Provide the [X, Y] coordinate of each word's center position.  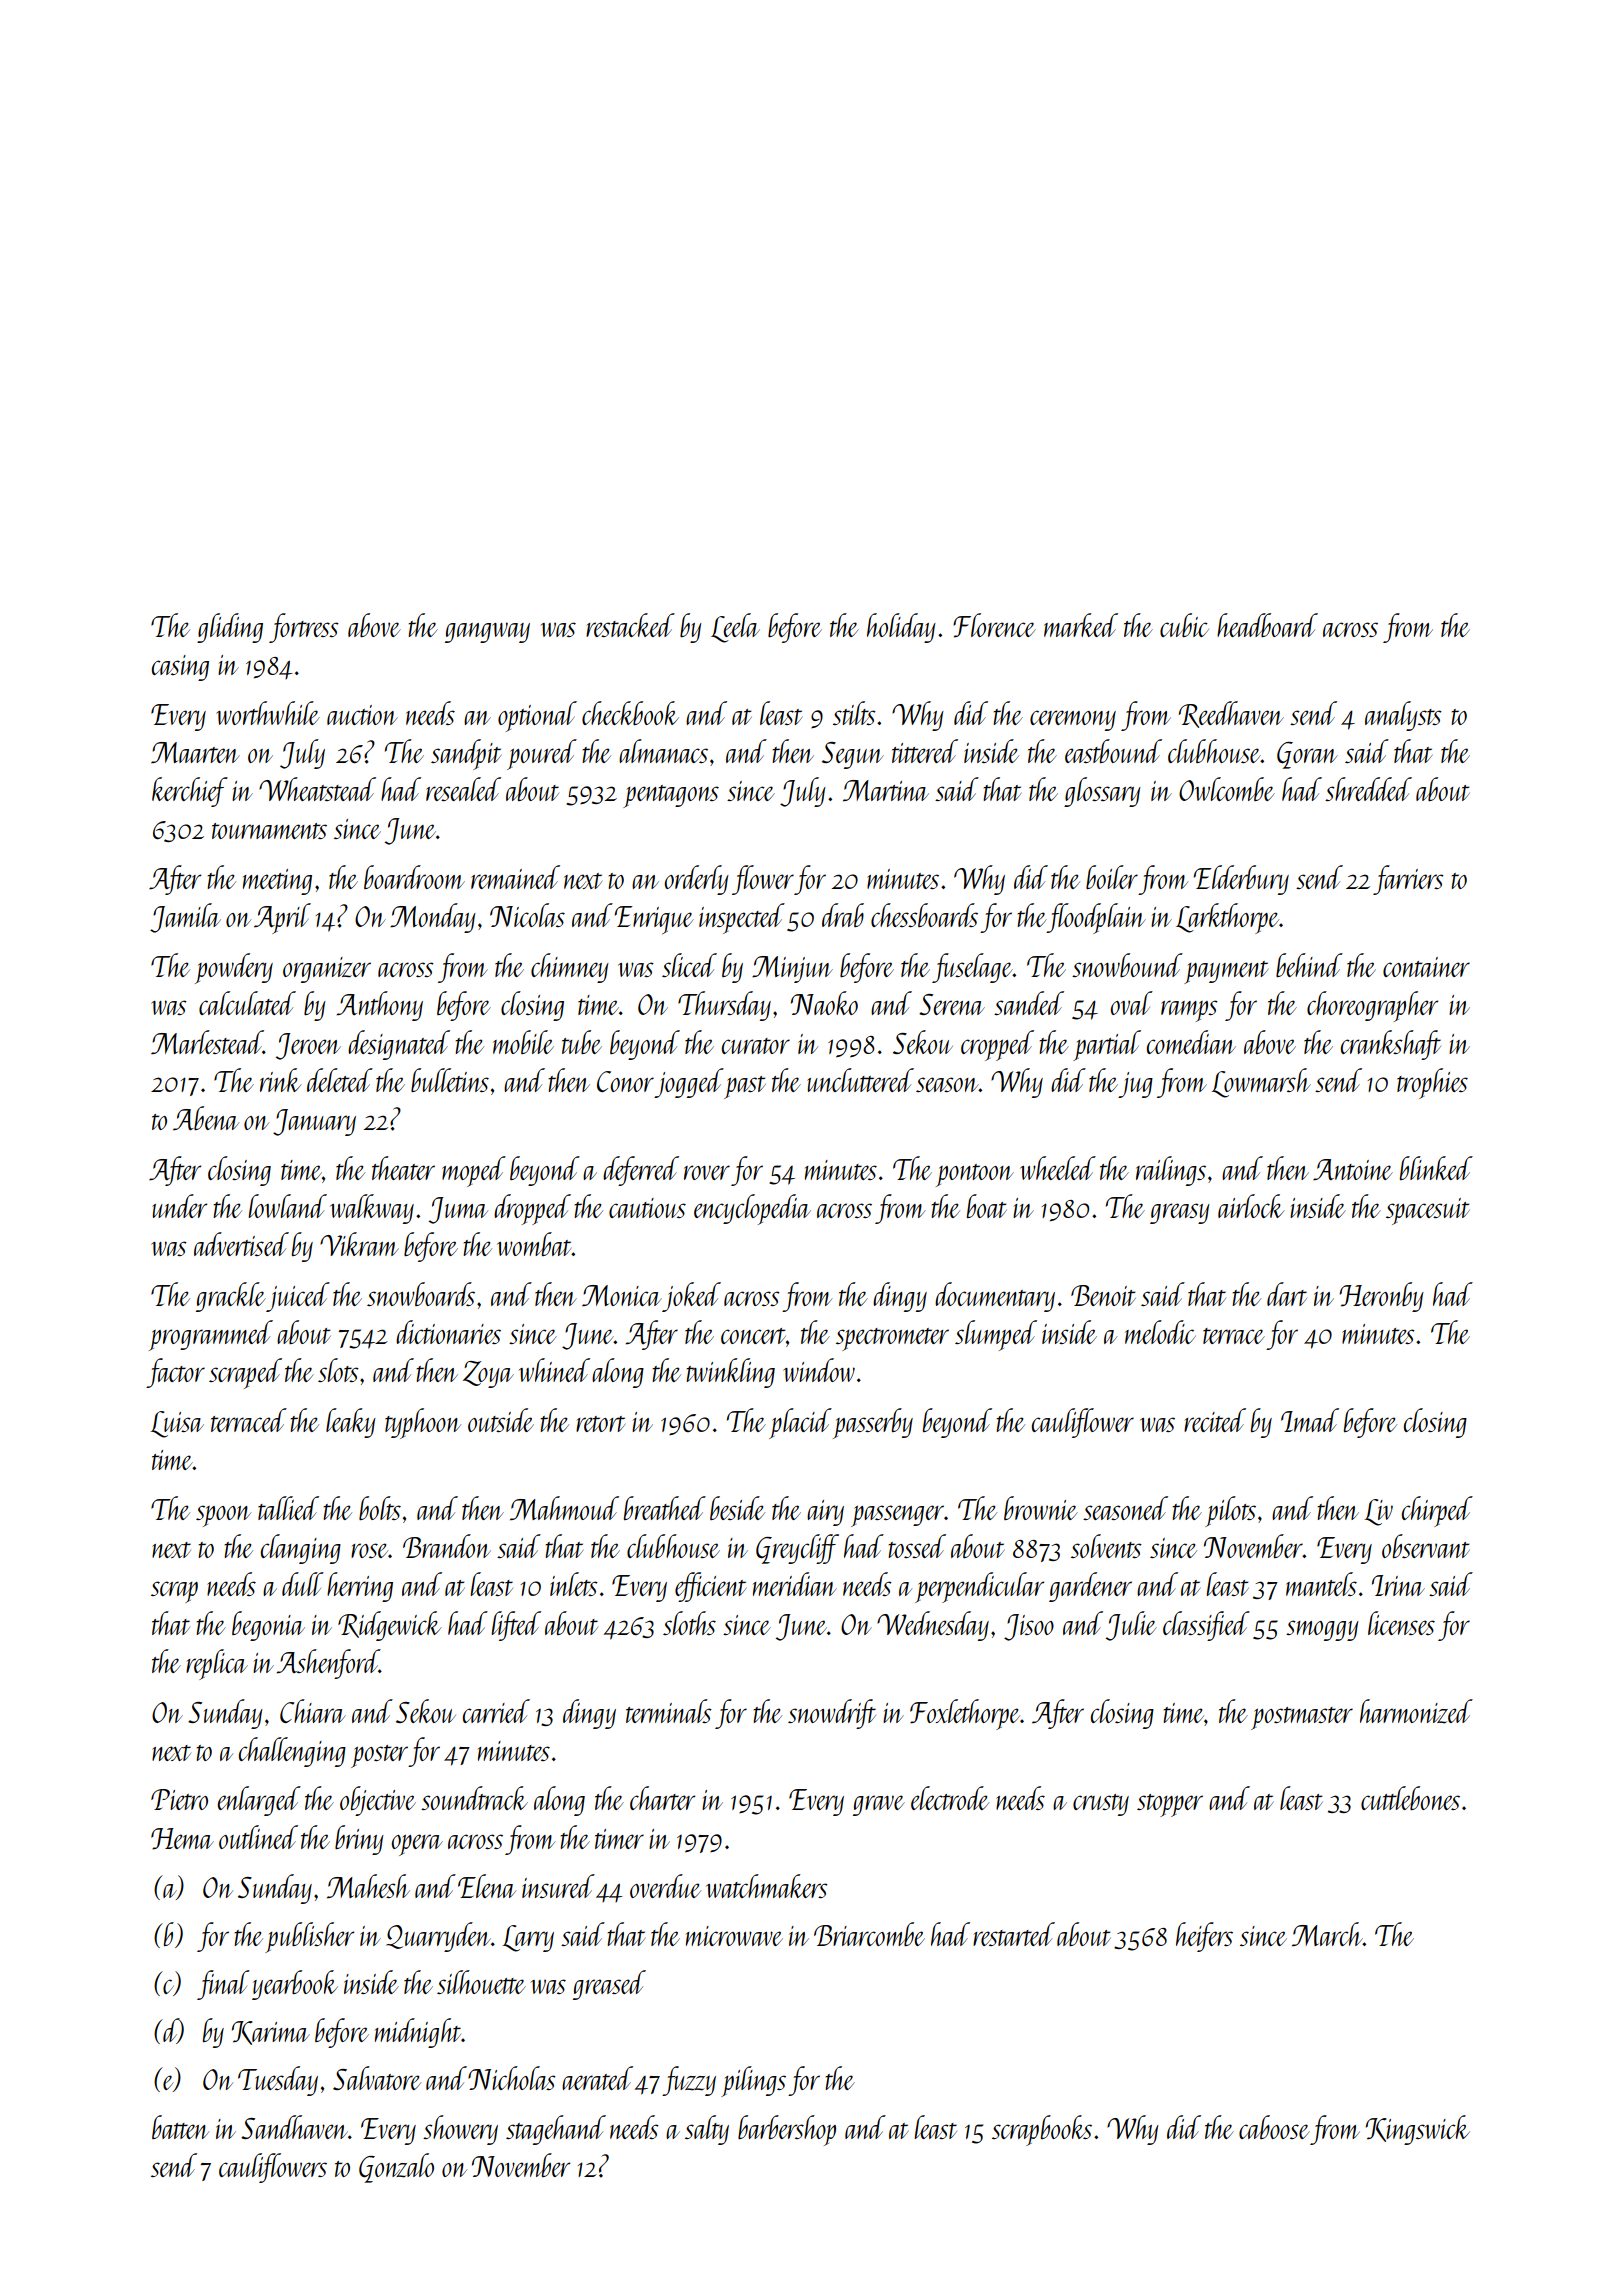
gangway [487, 632]
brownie [1041, 1508]
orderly [696, 880]
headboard [1267, 625]
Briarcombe [869, 1934]
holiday [901, 628]
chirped [1437, 1511]
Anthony [380, 1006]
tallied [288, 1508]
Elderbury [1241, 880]
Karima [271, 2033]
